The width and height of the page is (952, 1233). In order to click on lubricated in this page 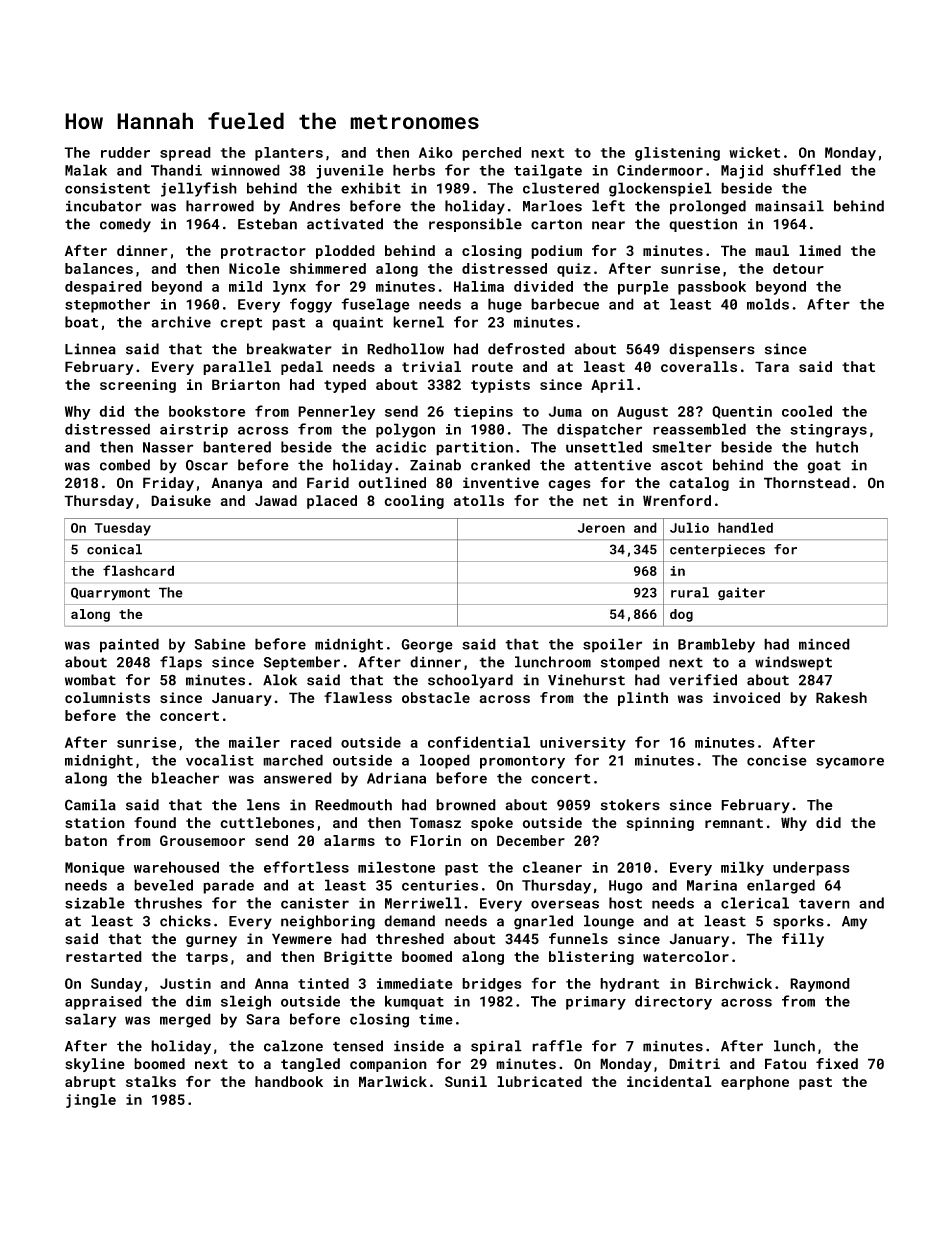, I will do `click(539, 1081)`.
